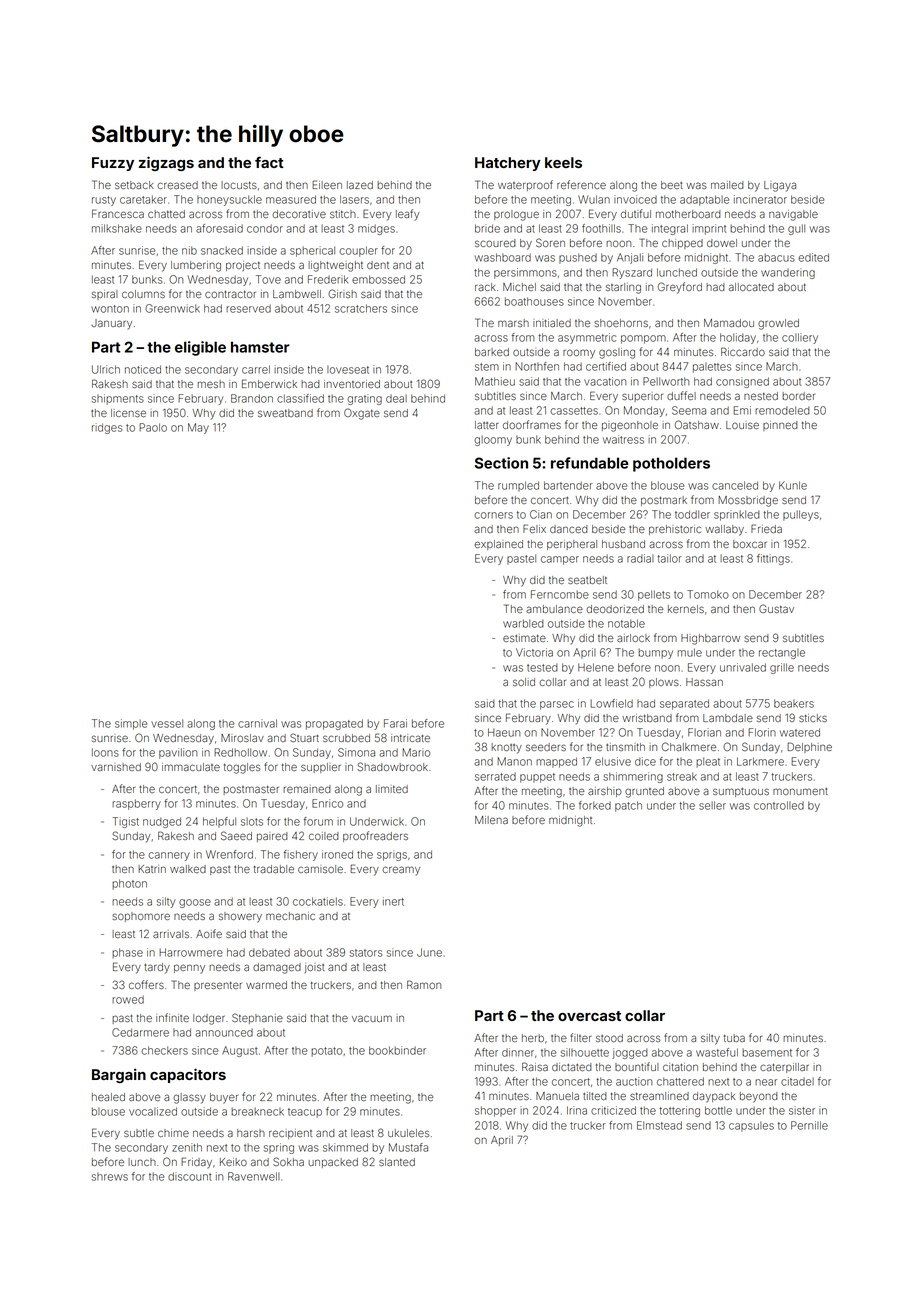 Image resolution: width=924 pixels, height=1308 pixels. I want to click on shipments, so click(118, 399).
